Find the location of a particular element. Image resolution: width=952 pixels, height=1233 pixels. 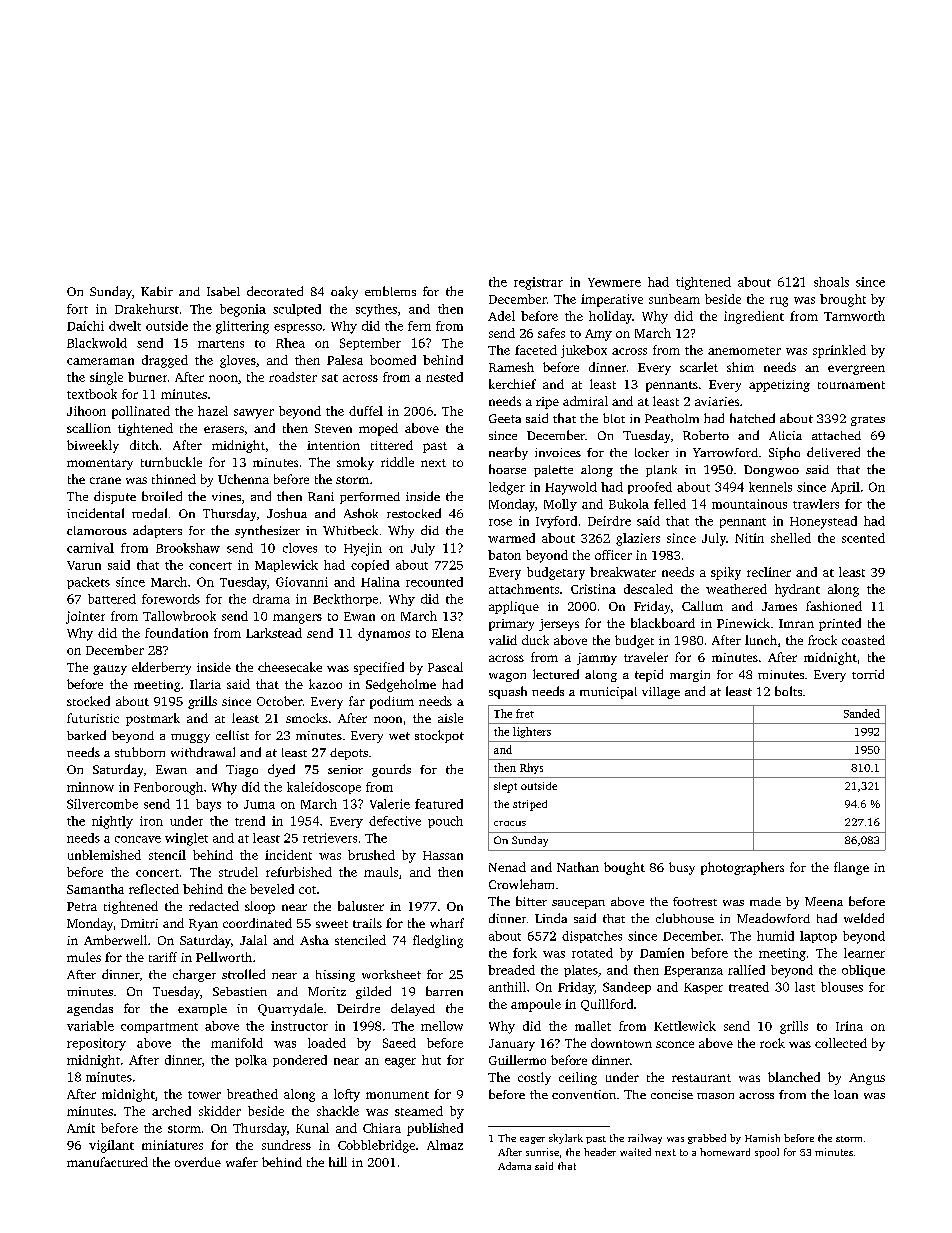

jointer is located at coordinates (85, 617).
